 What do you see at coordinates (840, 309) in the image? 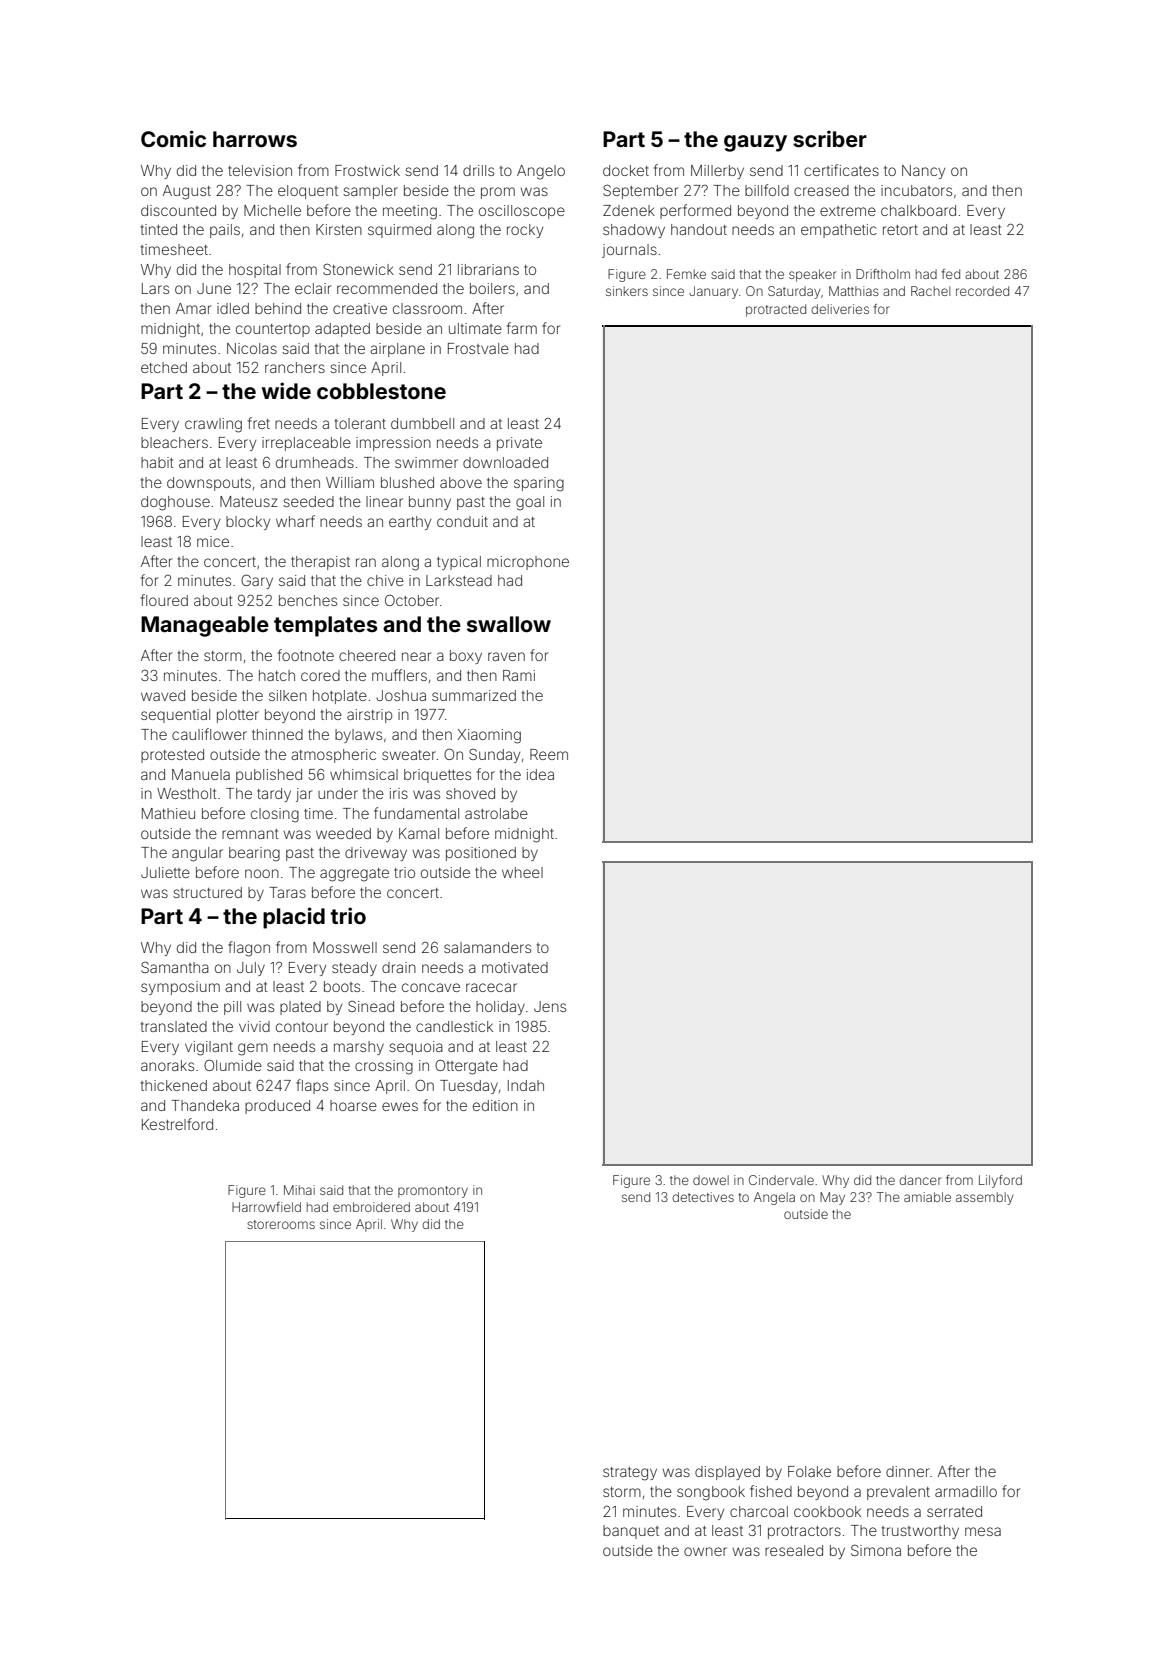
I see `deliveries` at bounding box center [840, 309].
